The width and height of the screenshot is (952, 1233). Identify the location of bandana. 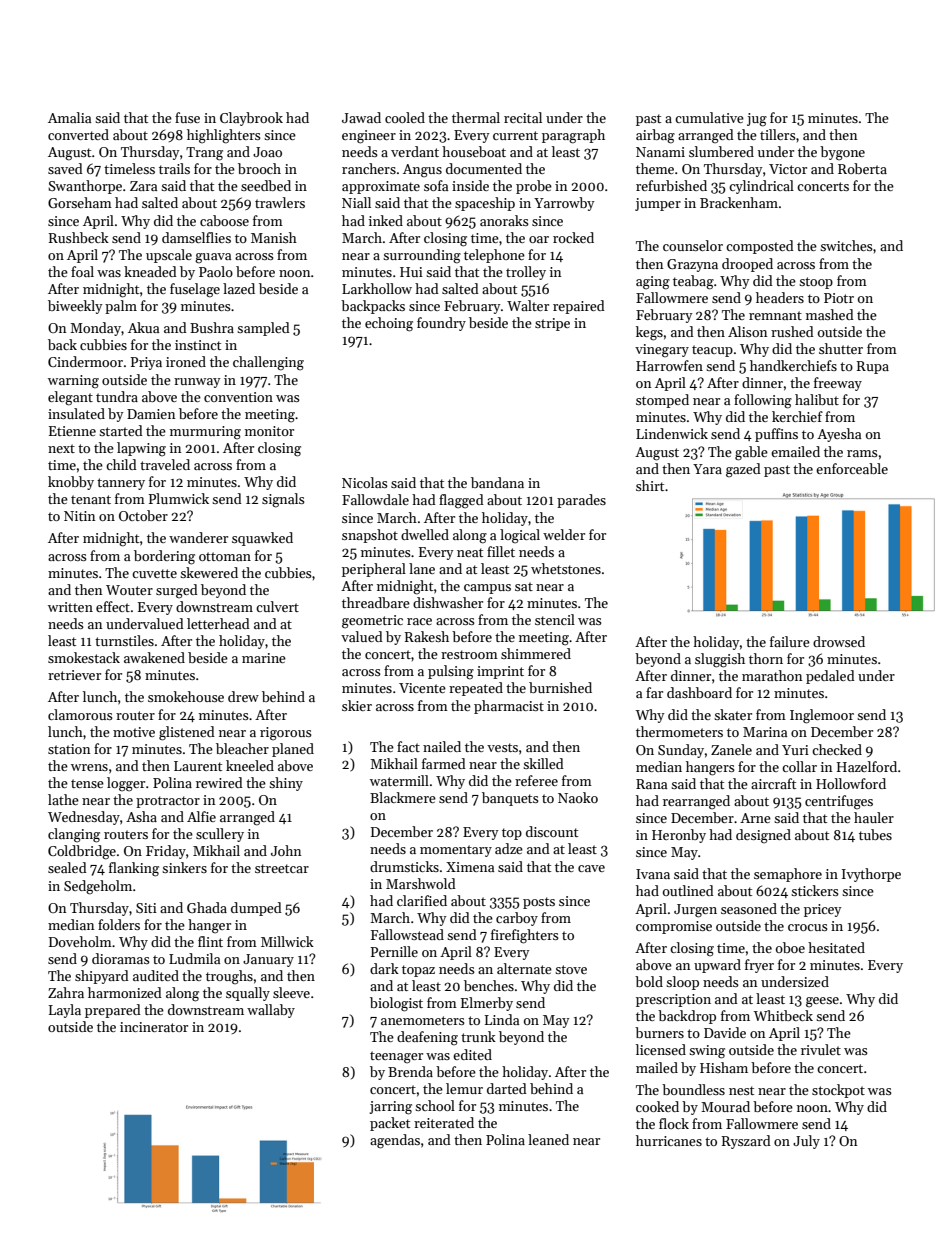
(497, 482).
